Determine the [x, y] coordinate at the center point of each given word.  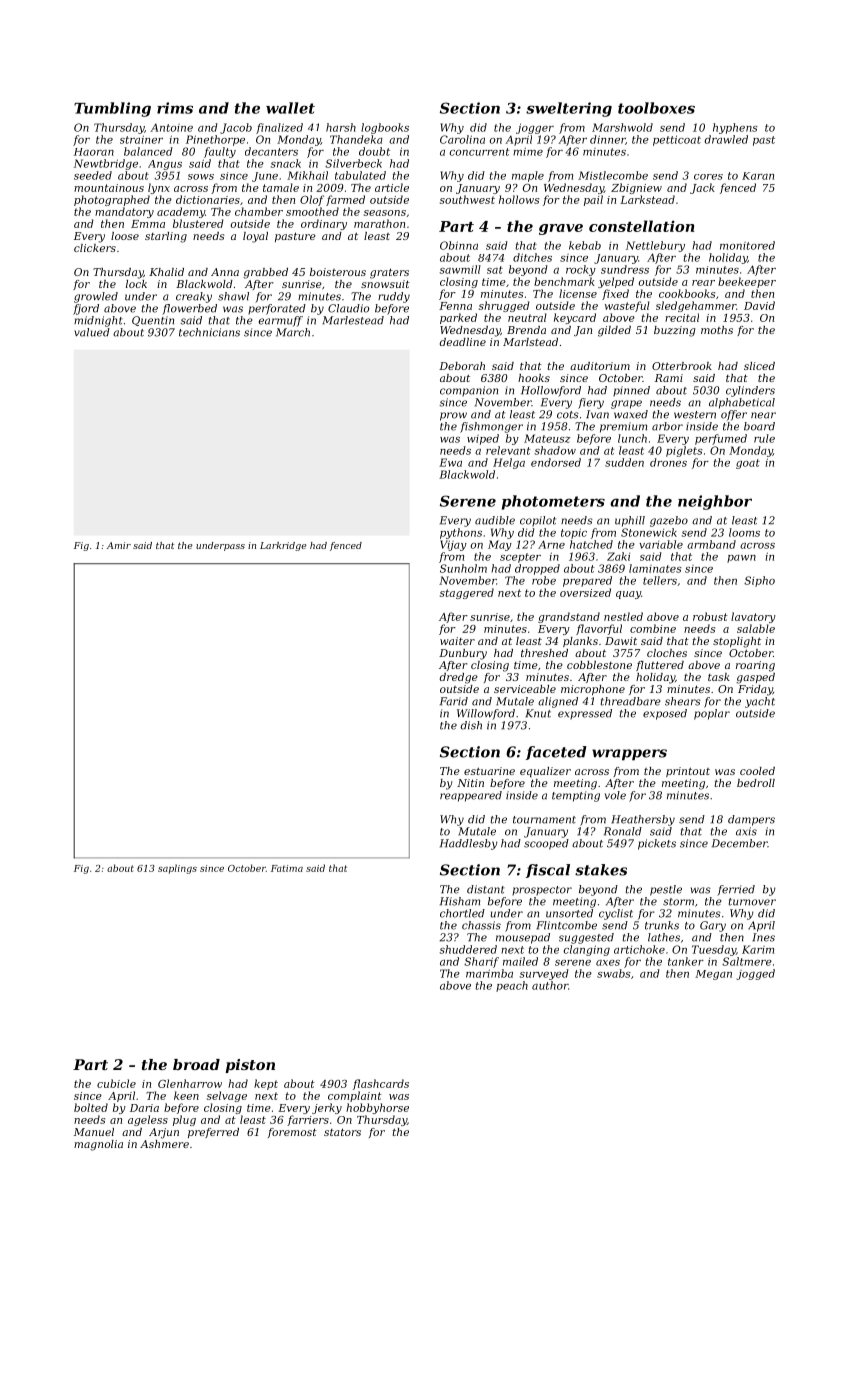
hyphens [735, 128]
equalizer [545, 772]
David [759, 305]
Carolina [462, 139]
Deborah [462, 366]
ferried [736, 890]
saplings [177, 869]
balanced [148, 151]
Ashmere [164, 1144]
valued [92, 332]
